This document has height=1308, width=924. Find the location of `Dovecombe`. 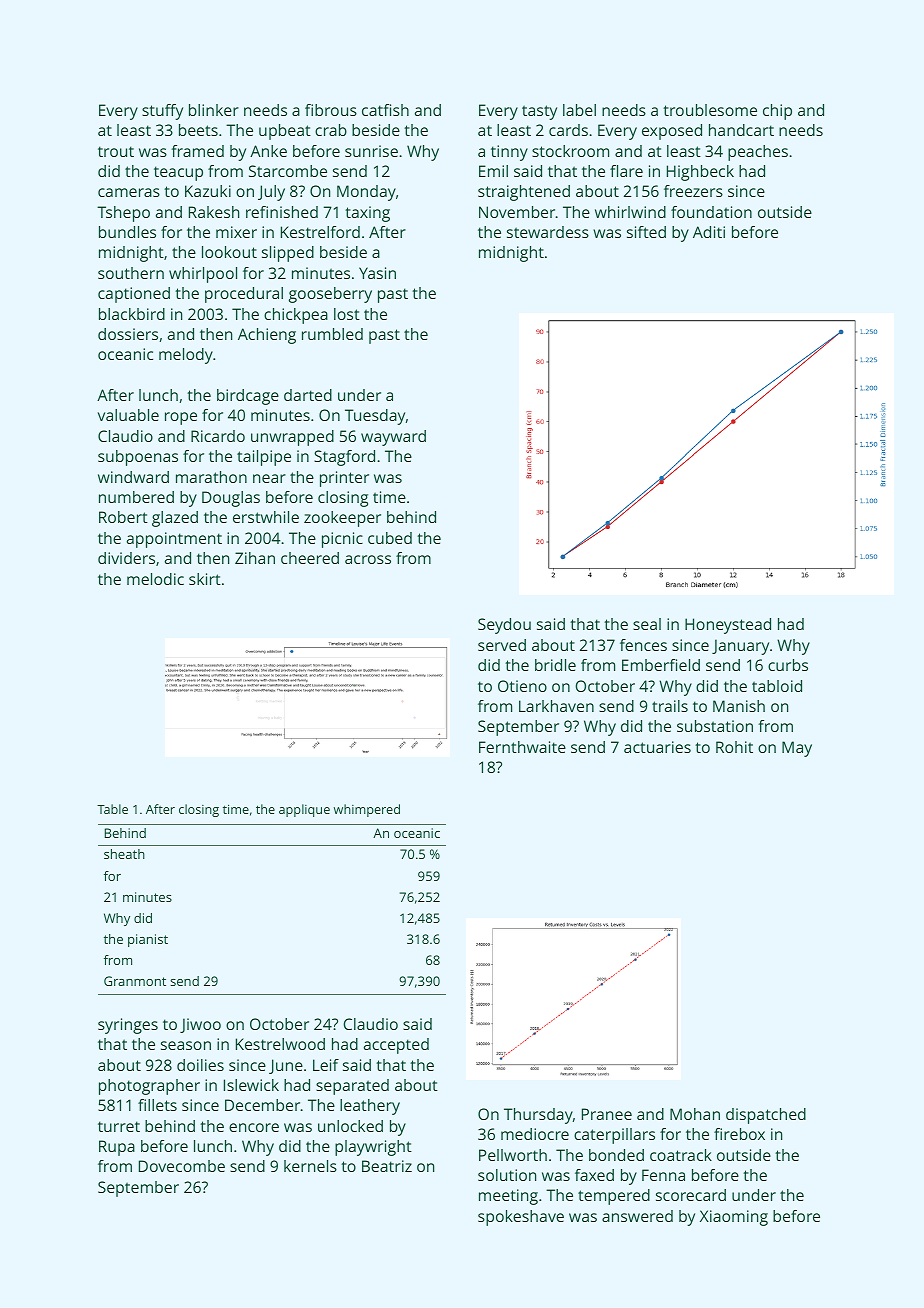

Dovecombe is located at coordinates (182, 1166).
